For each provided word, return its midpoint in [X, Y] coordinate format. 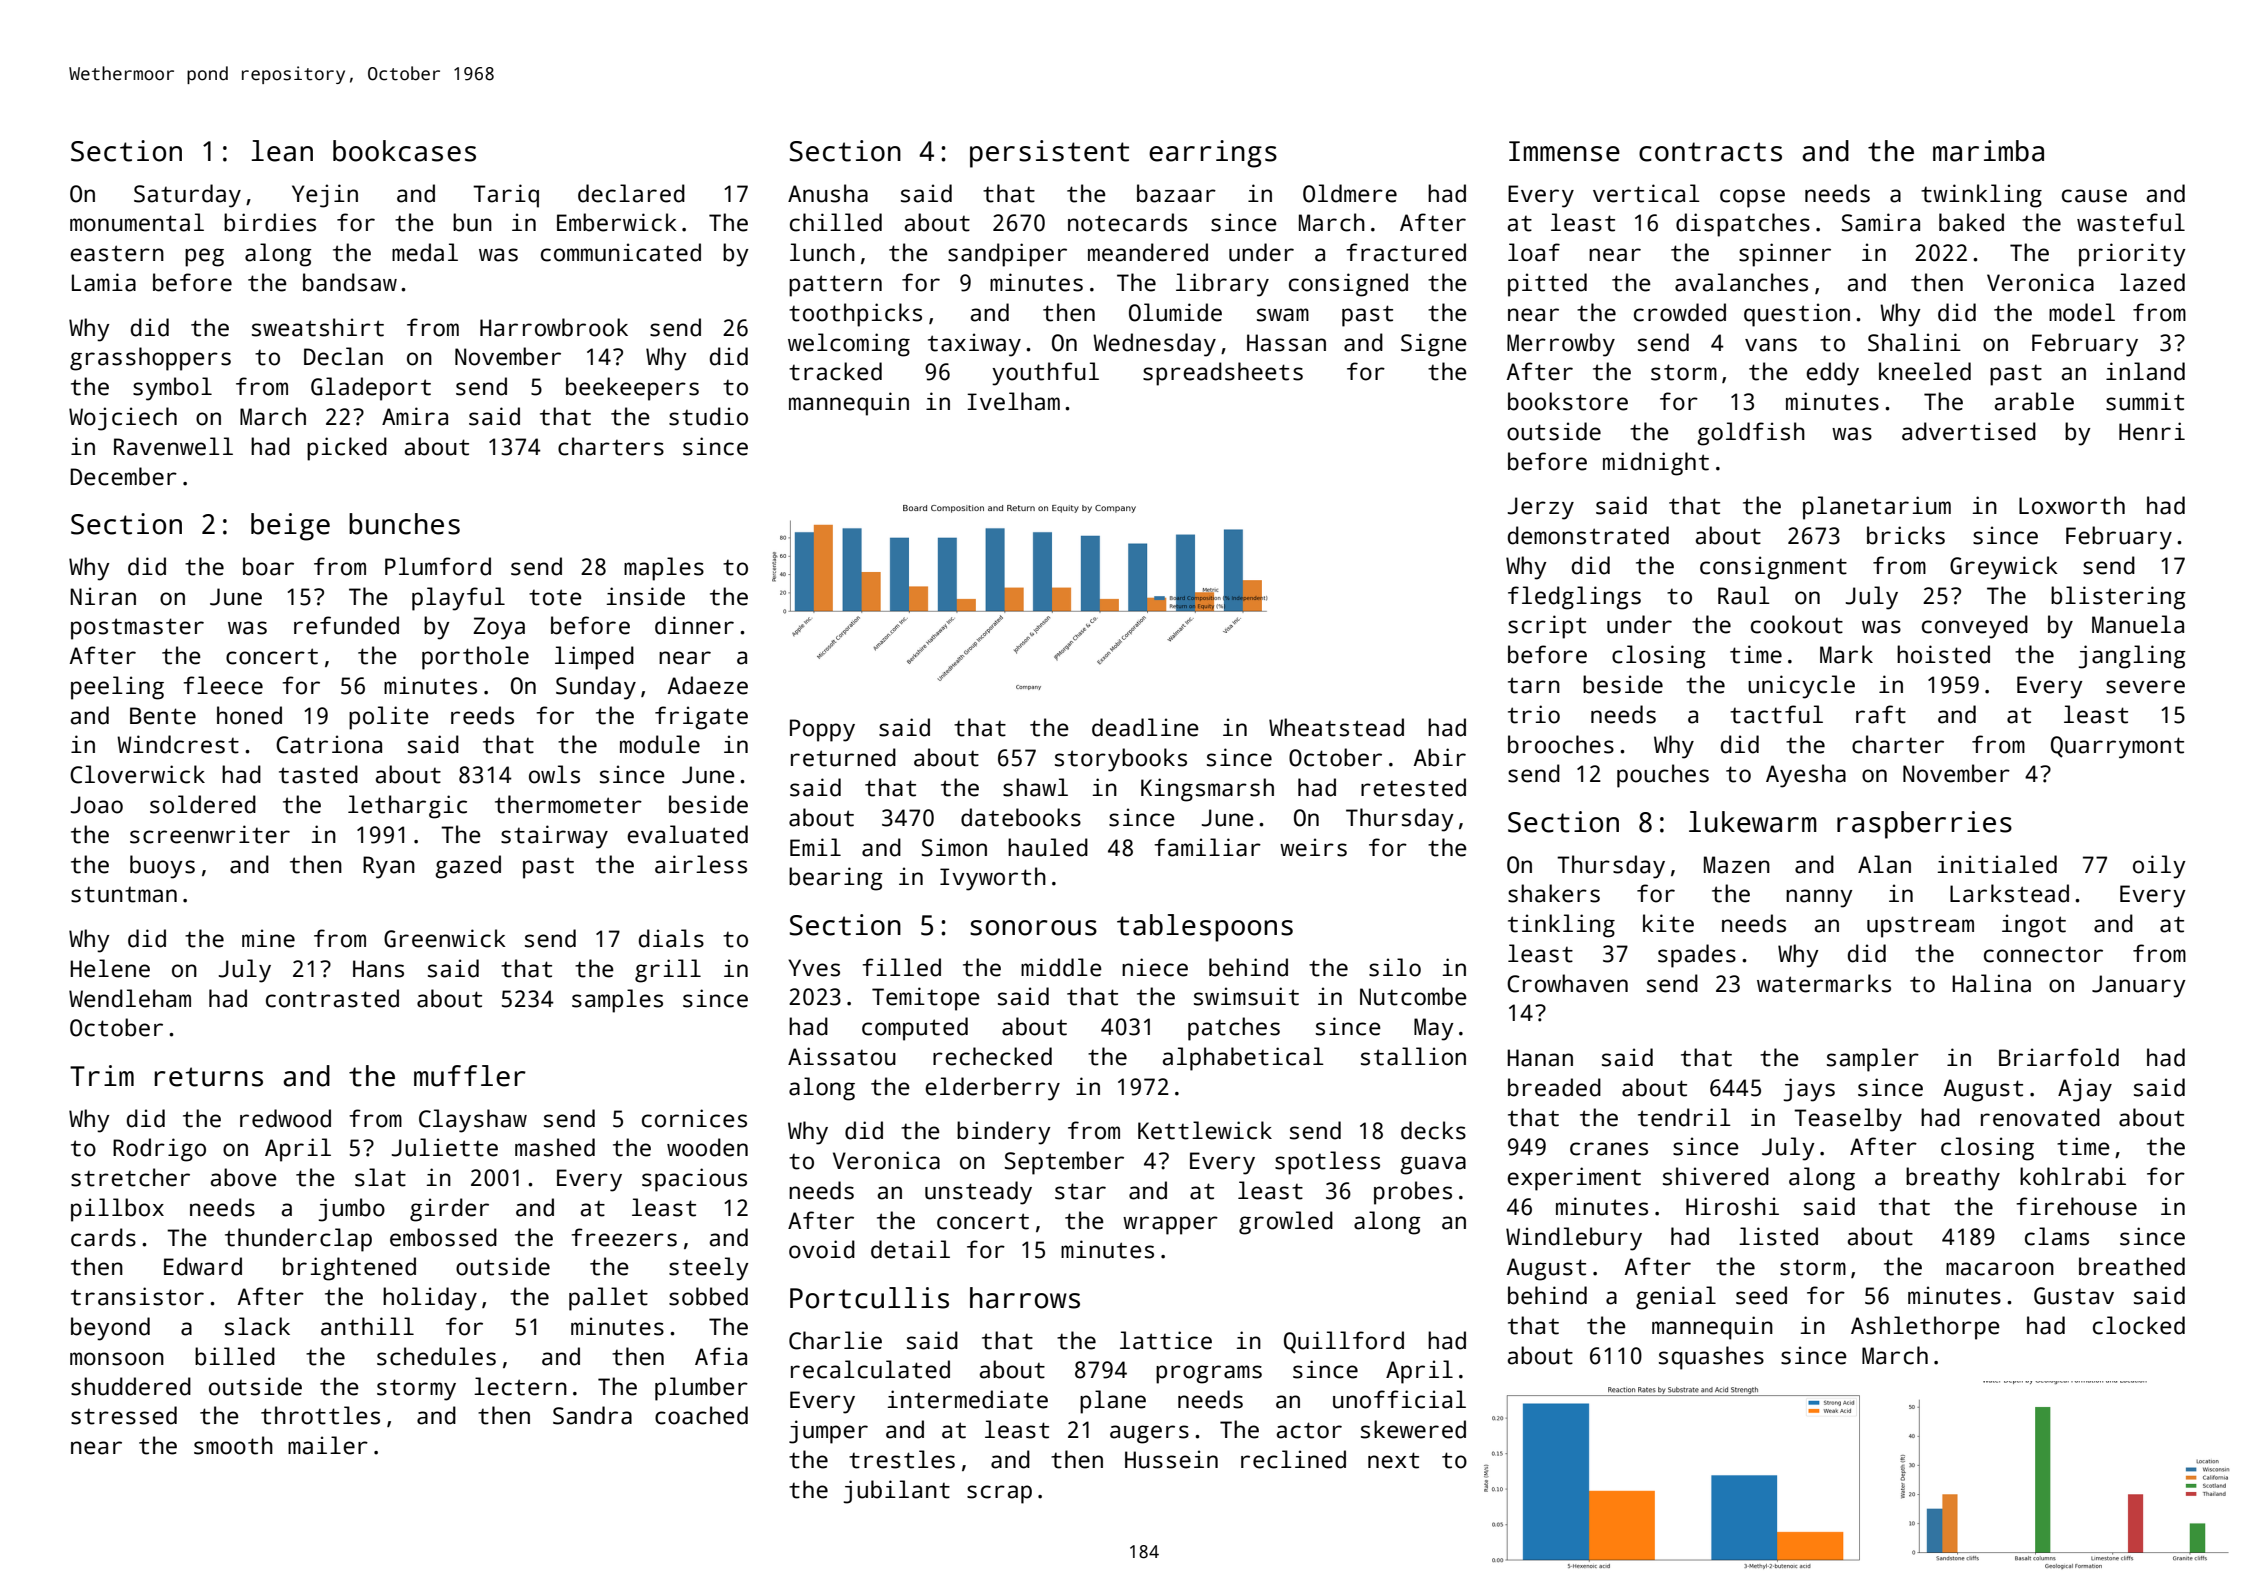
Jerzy [1540, 508]
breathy [1953, 1179]
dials [671, 938]
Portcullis [869, 1298]
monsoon [117, 1359]
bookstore [1568, 401]
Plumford [438, 566]
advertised [1969, 431]
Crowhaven [1567, 983]
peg [204, 257]
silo [1395, 967]
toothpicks [855, 315]
